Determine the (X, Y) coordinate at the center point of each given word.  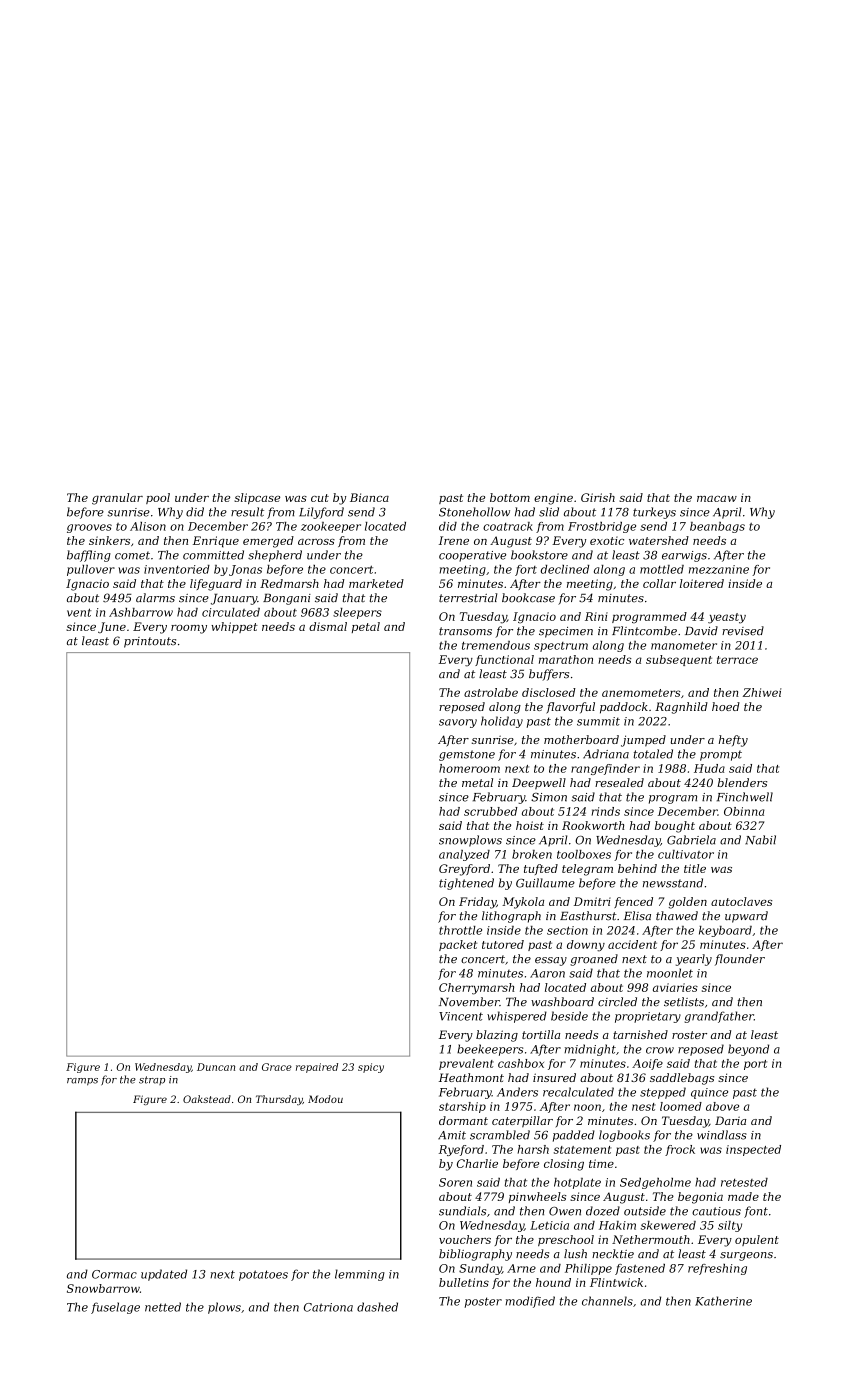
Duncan (216, 1067)
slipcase (257, 499)
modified (530, 1302)
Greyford (464, 870)
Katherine (723, 1301)
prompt (721, 755)
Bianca (369, 497)
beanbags (717, 527)
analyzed (464, 855)
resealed (619, 782)
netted (163, 1307)
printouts (150, 642)
